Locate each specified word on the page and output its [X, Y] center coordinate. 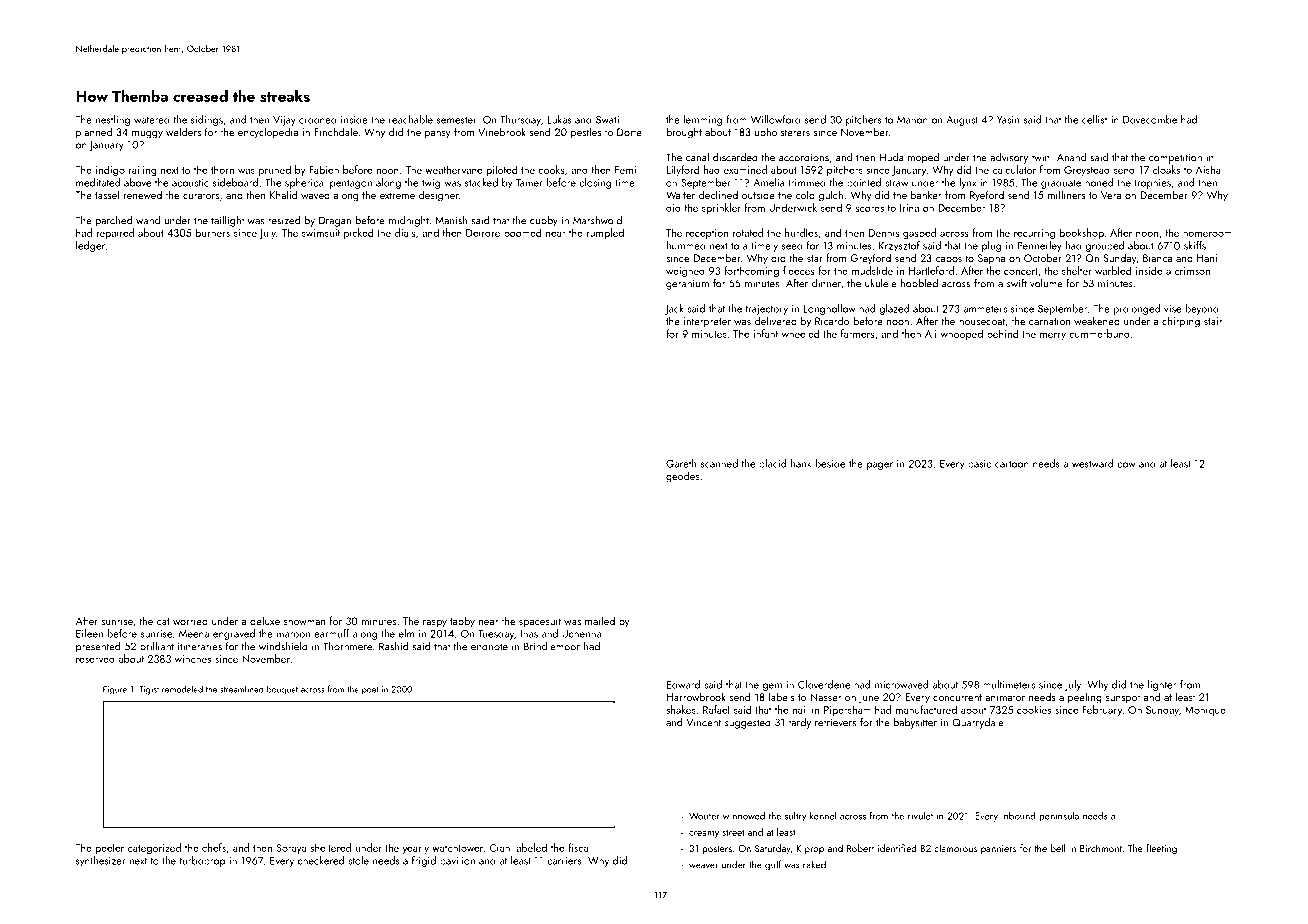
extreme [397, 195]
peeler [110, 848]
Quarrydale [978, 723]
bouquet [282, 689]
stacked [481, 182]
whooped [962, 334]
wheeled [800, 333]
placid [772, 464]
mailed [600, 620]
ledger [90, 246]
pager [880, 466]
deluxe [265, 620]
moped [923, 158]
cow [1126, 465]
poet [370, 690]
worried [190, 621]
